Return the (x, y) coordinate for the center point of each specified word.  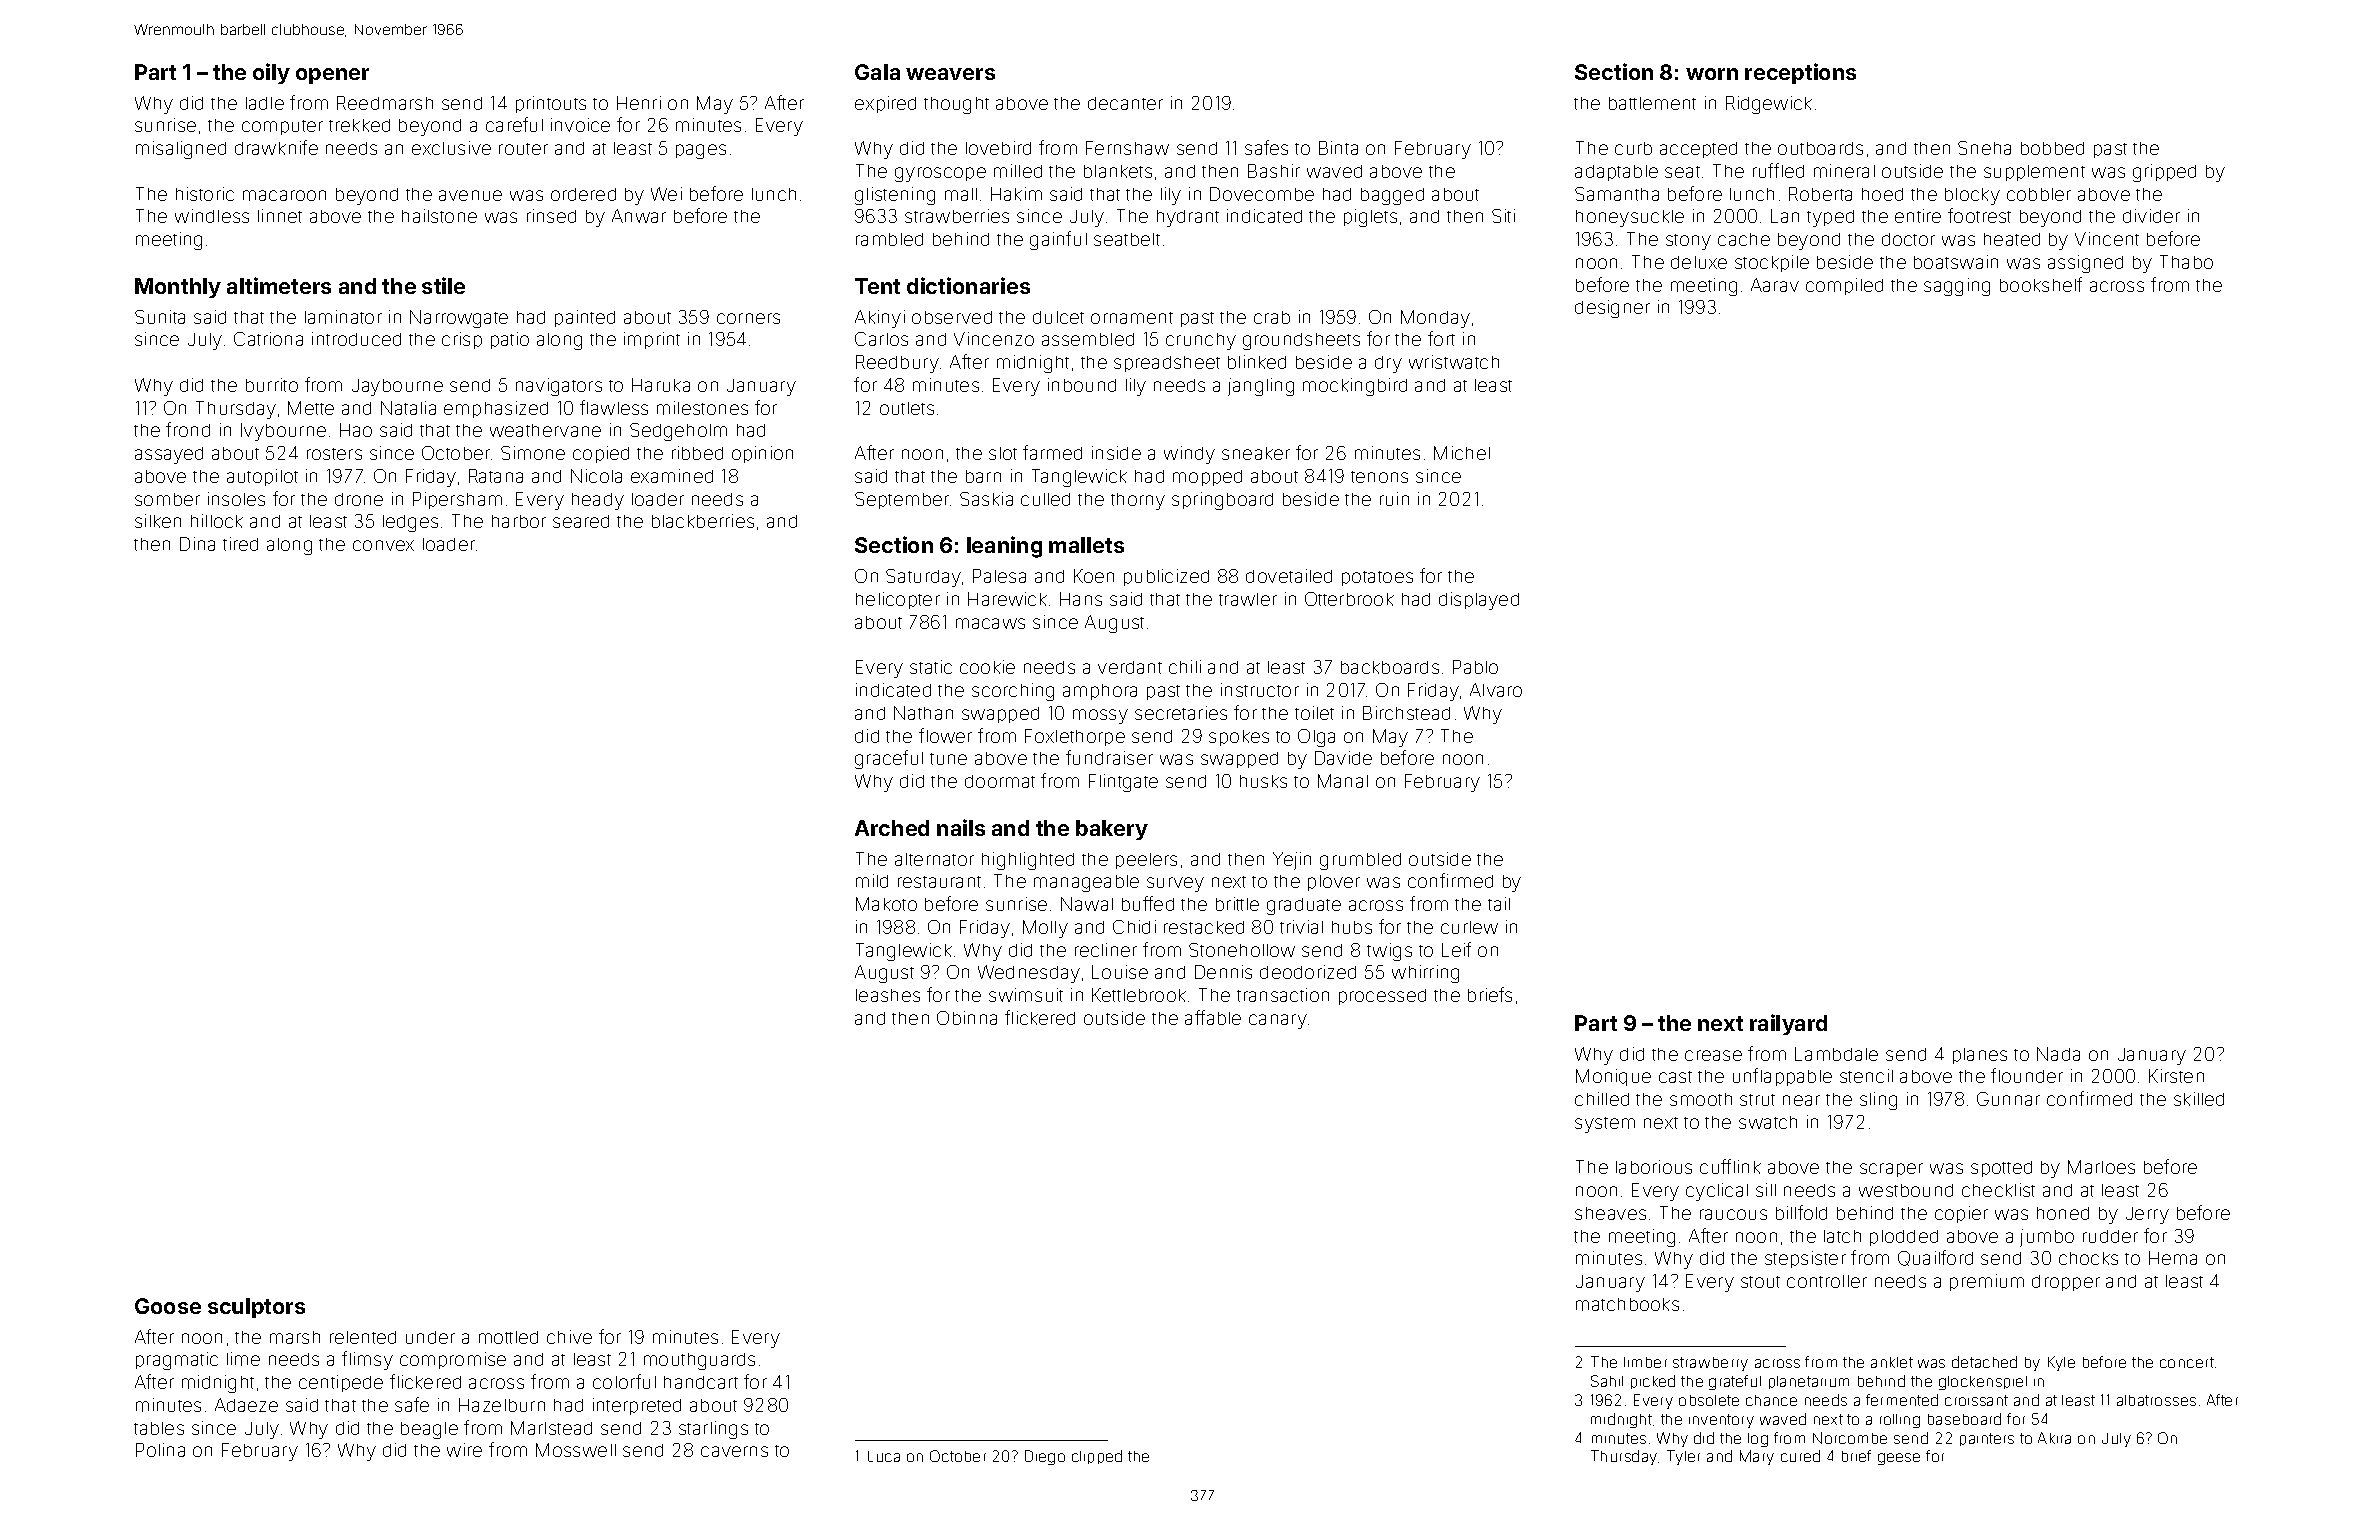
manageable (1086, 883)
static (931, 667)
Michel (1462, 453)
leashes (888, 995)
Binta (1338, 148)
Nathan (923, 713)
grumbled (1360, 861)
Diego (1045, 1457)
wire (464, 1450)
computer (282, 127)
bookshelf (2041, 284)
